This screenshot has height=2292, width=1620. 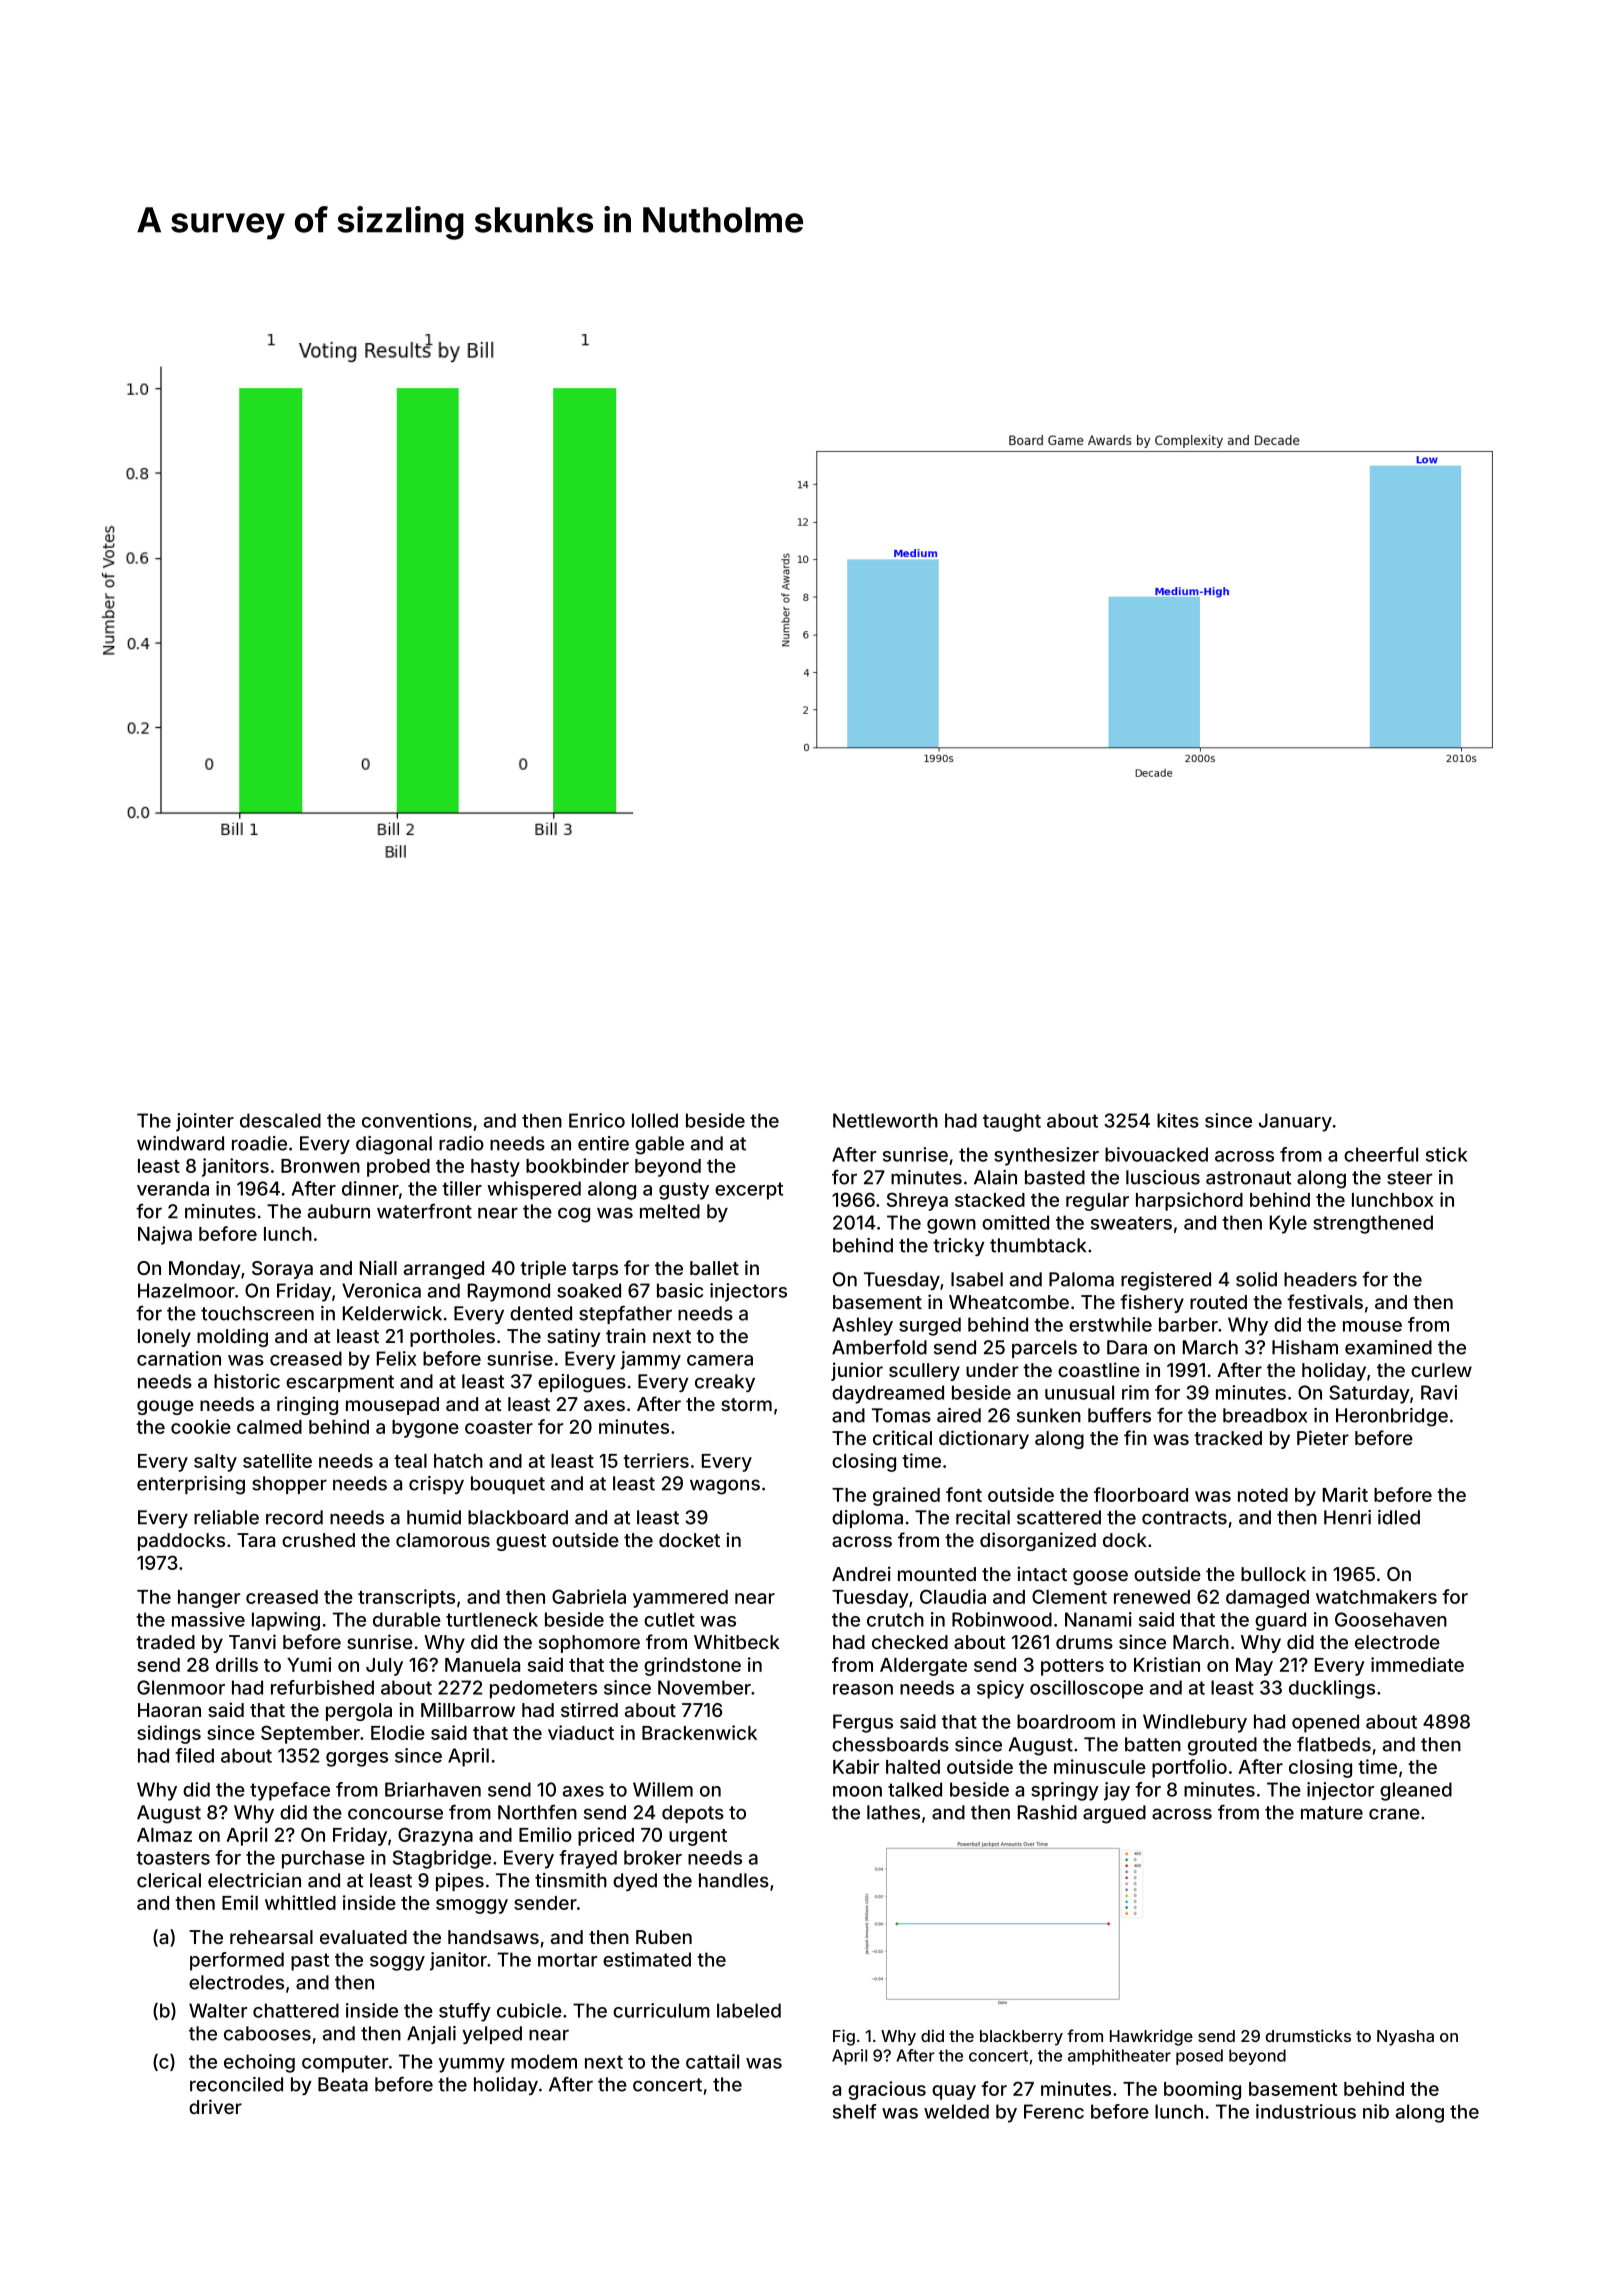 I want to click on sophomore, so click(x=589, y=1644).
